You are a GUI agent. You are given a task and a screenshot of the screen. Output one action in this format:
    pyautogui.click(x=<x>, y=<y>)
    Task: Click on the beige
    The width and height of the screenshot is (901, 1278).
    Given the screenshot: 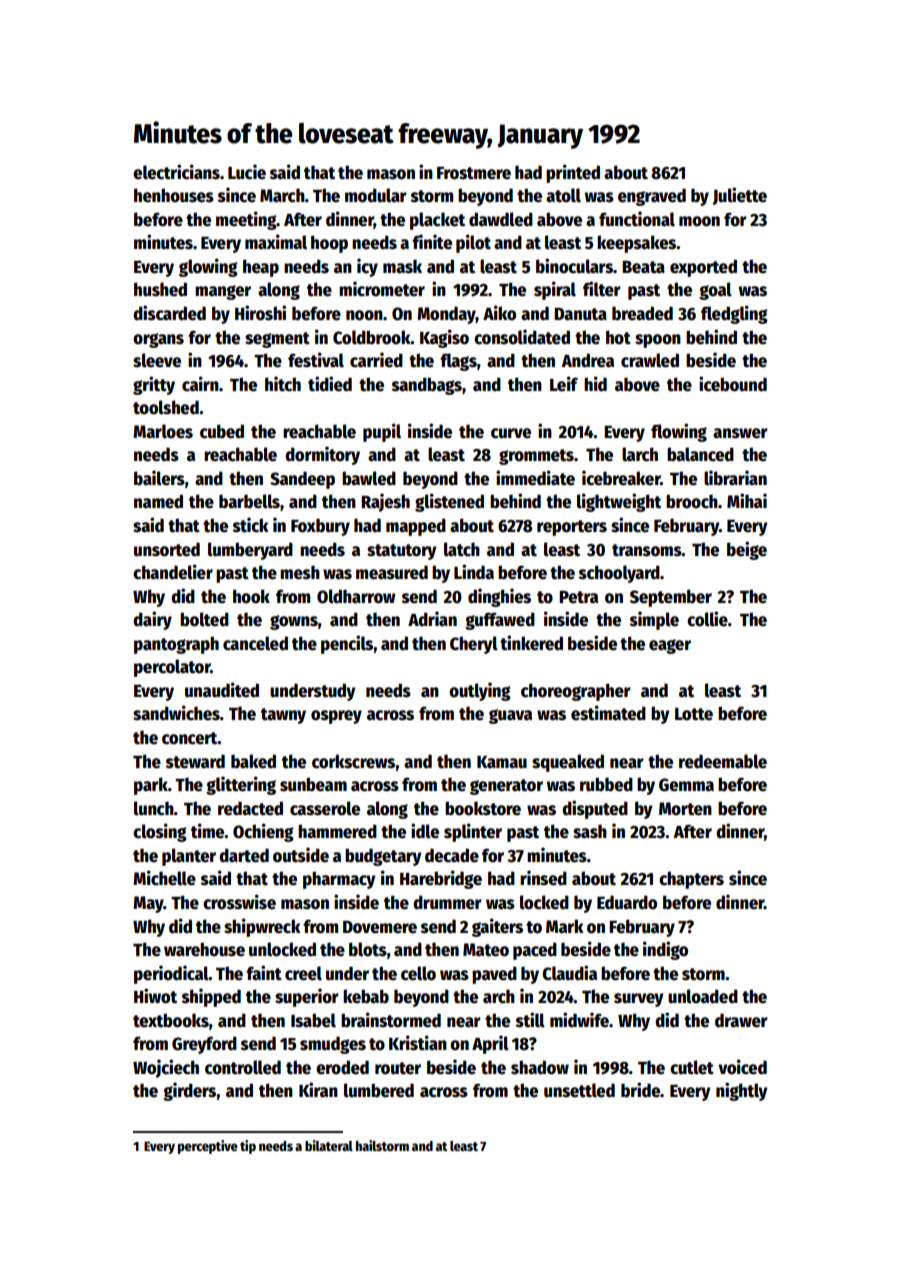 What is the action you would take?
    pyautogui.click(x=747, y=550)
